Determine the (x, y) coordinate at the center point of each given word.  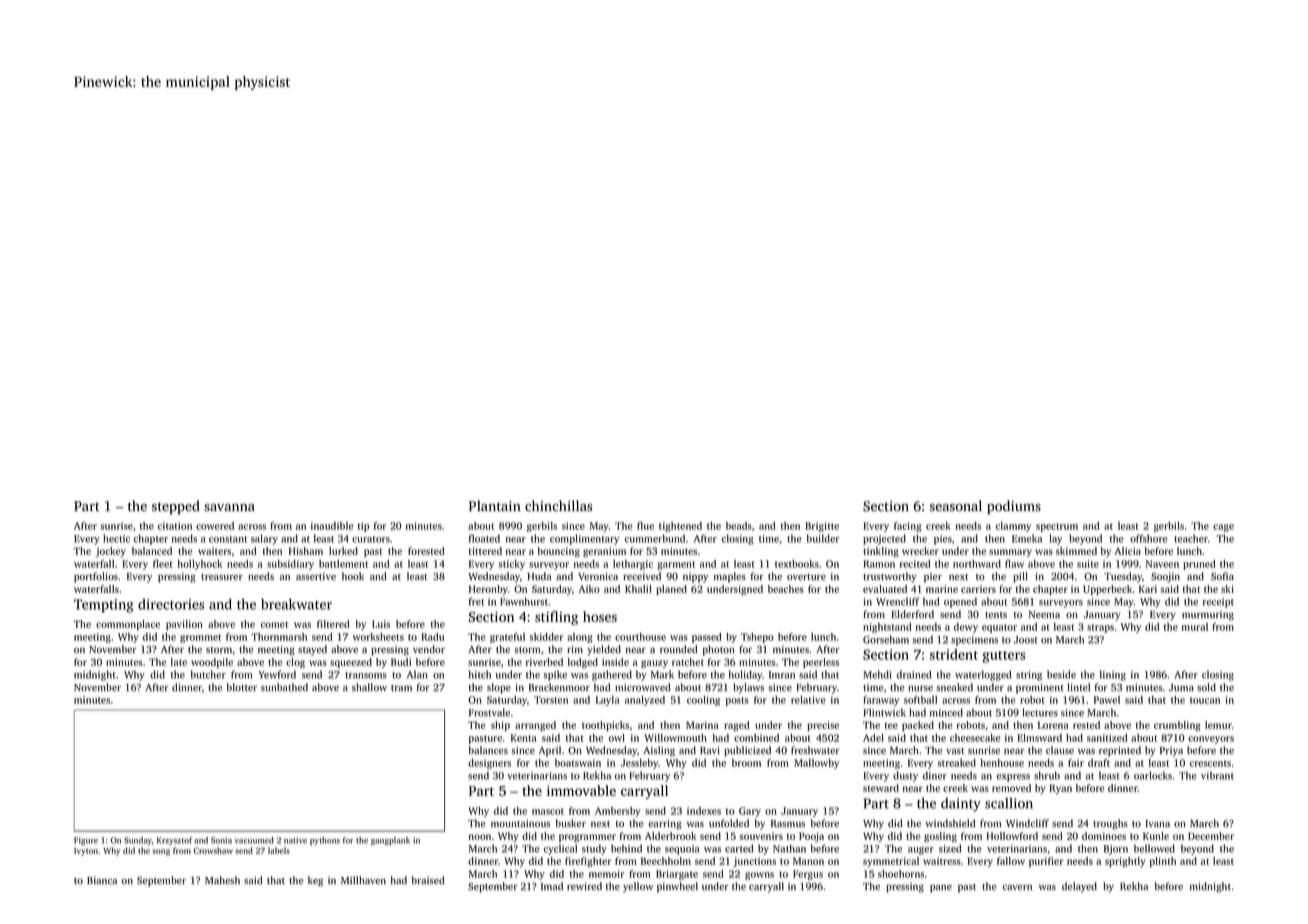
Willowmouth (675, 738)
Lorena (1053, 725)
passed (707, 638)
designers (489, 764)
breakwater (296, 604)
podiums (1014, 507)
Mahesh (222, 880)
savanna (229, 508)
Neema (1044, 614)
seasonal (956, 506)
